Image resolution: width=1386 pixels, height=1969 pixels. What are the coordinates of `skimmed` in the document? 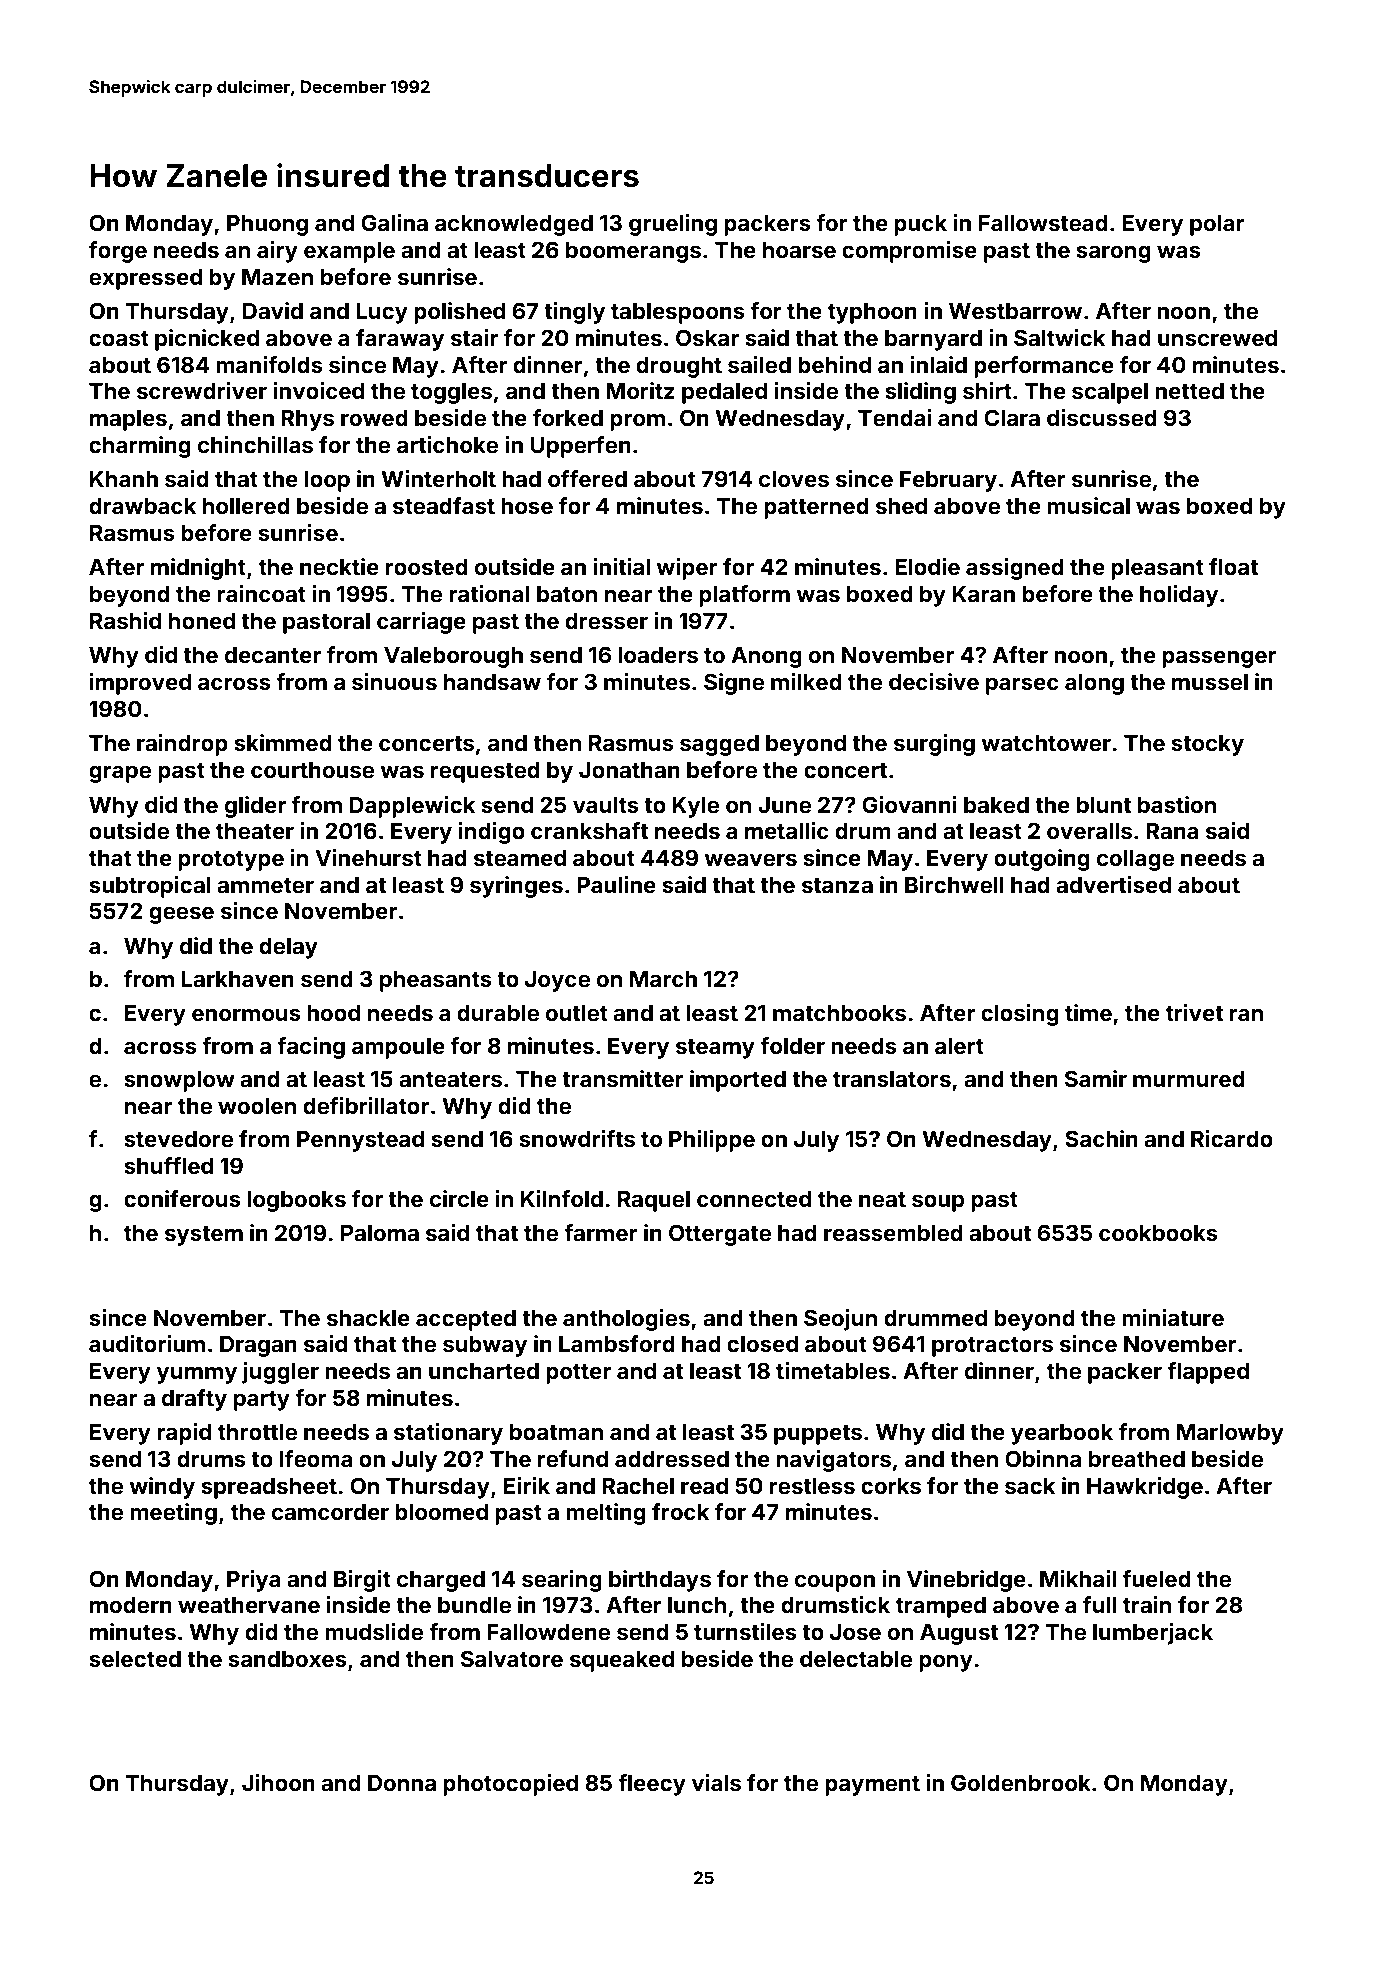 It's located at (283, 742).
